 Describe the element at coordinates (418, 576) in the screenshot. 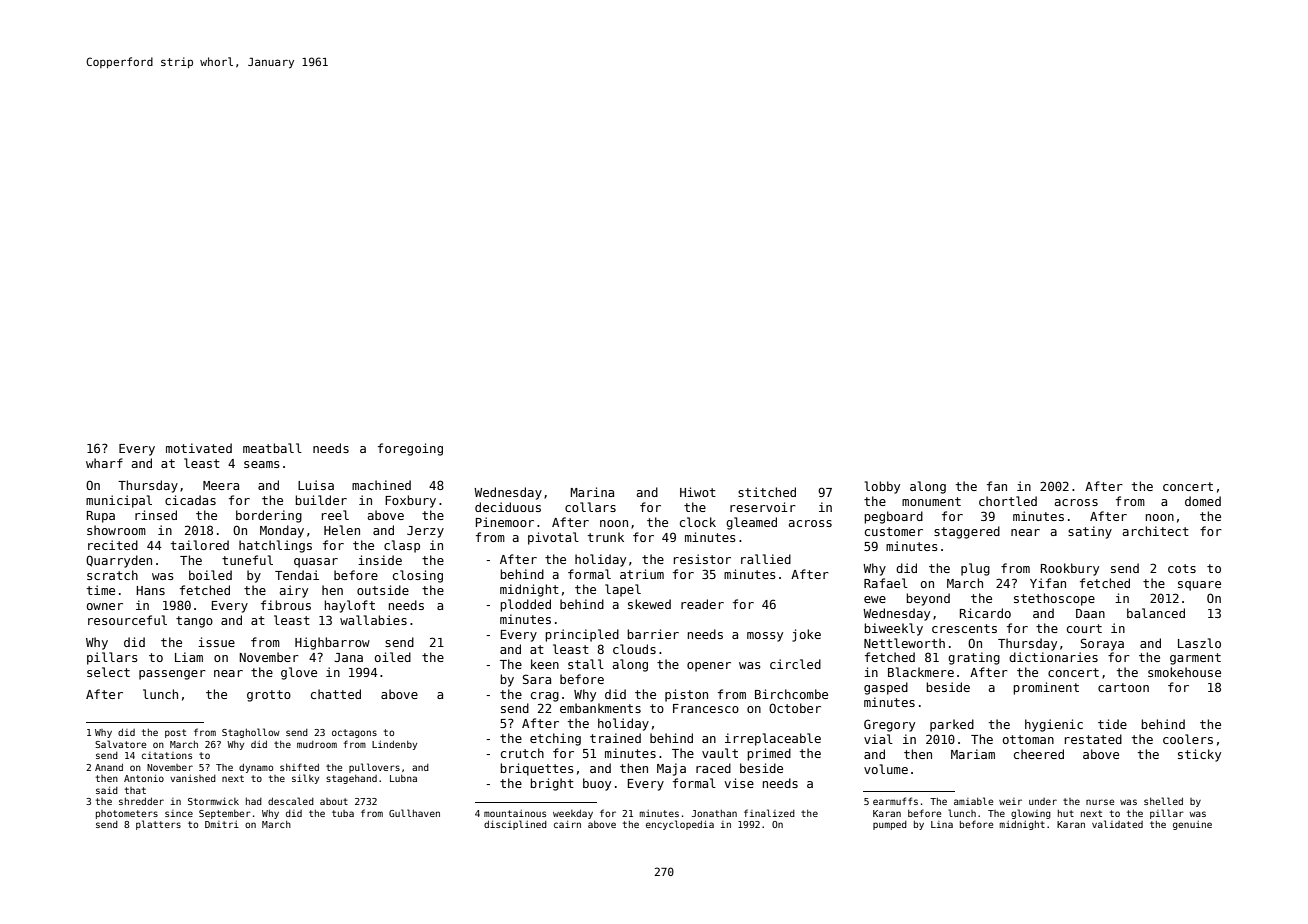

I see `closing` at that location.
